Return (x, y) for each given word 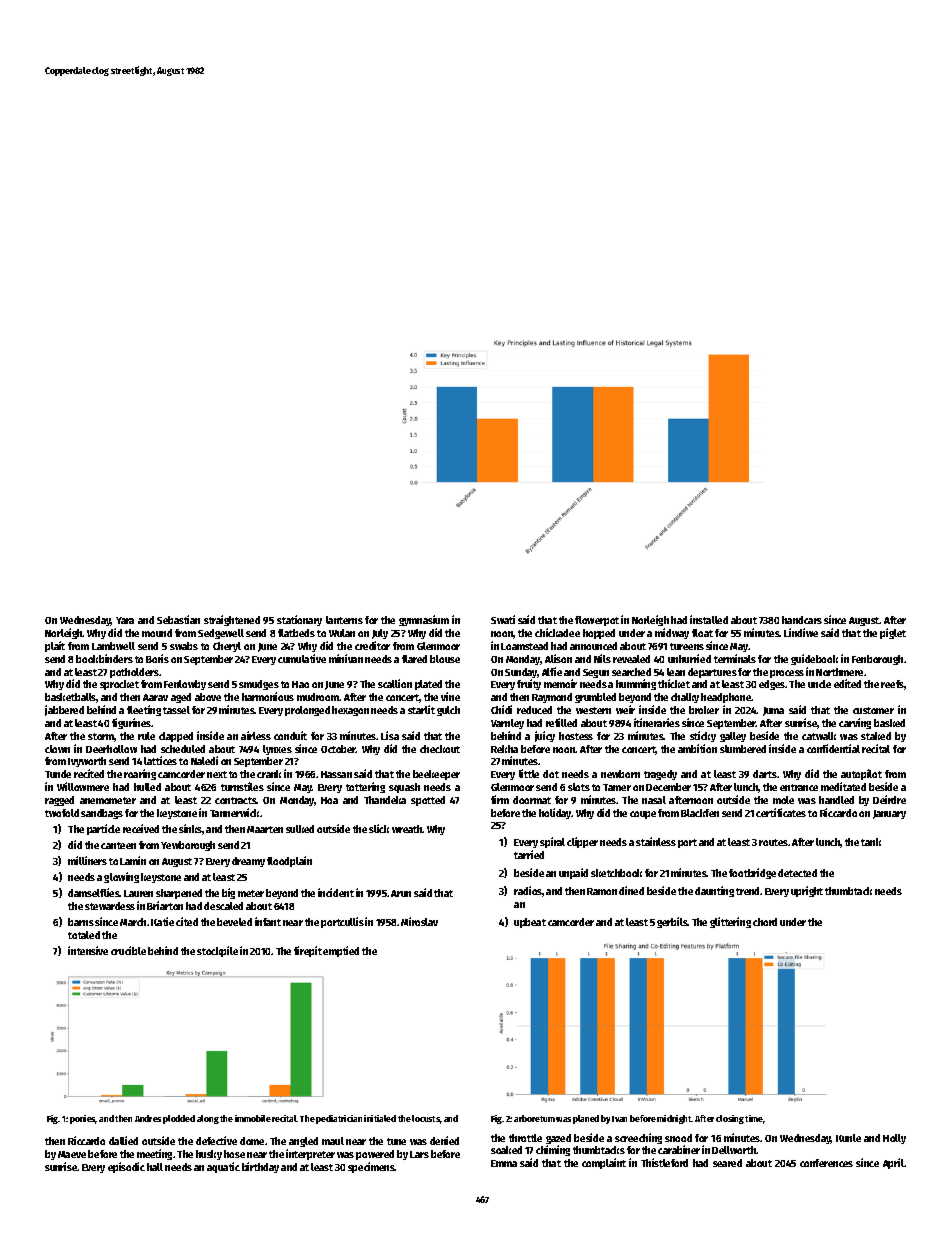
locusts (426, 1118)
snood (678, 1138)
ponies (83, 1119)
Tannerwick (235, 812)
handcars (802, 620)
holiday (555, 813)
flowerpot (597, 621)
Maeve (72, 1154)
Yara (125, 620)
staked (876, 736)
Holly (894, 1139)
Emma (504, 1163)
